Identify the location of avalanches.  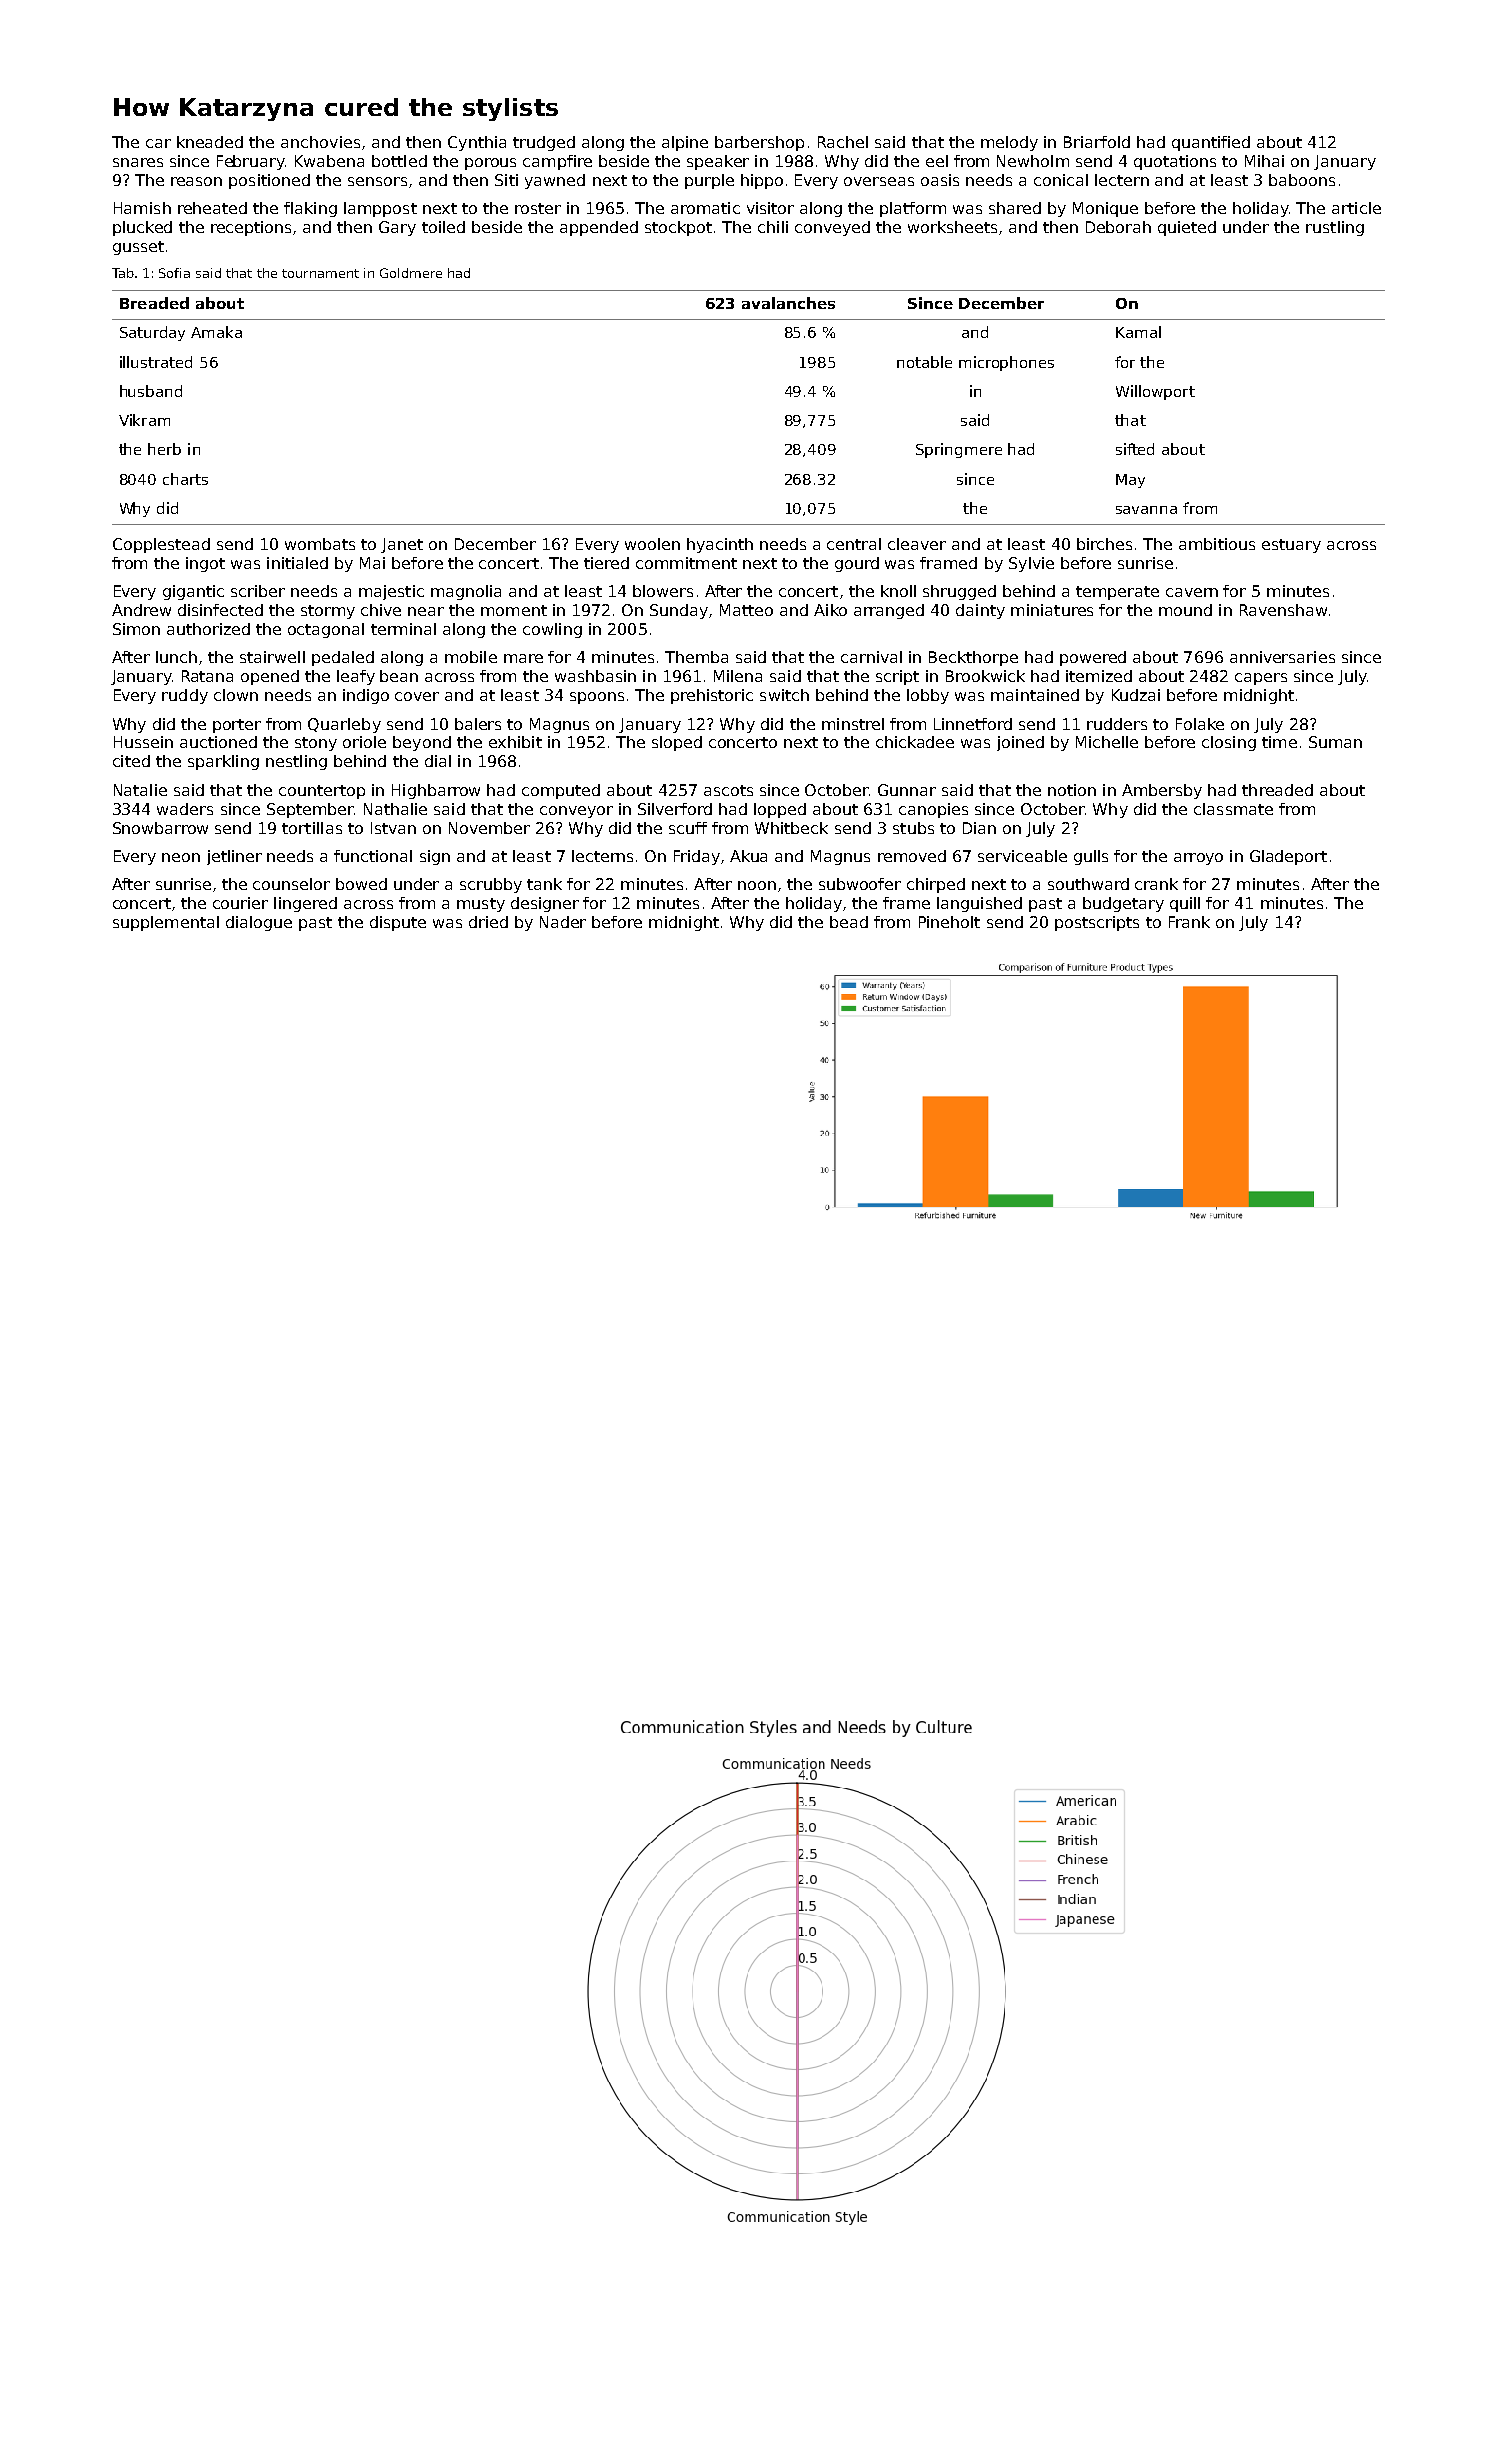
(788, 303).
